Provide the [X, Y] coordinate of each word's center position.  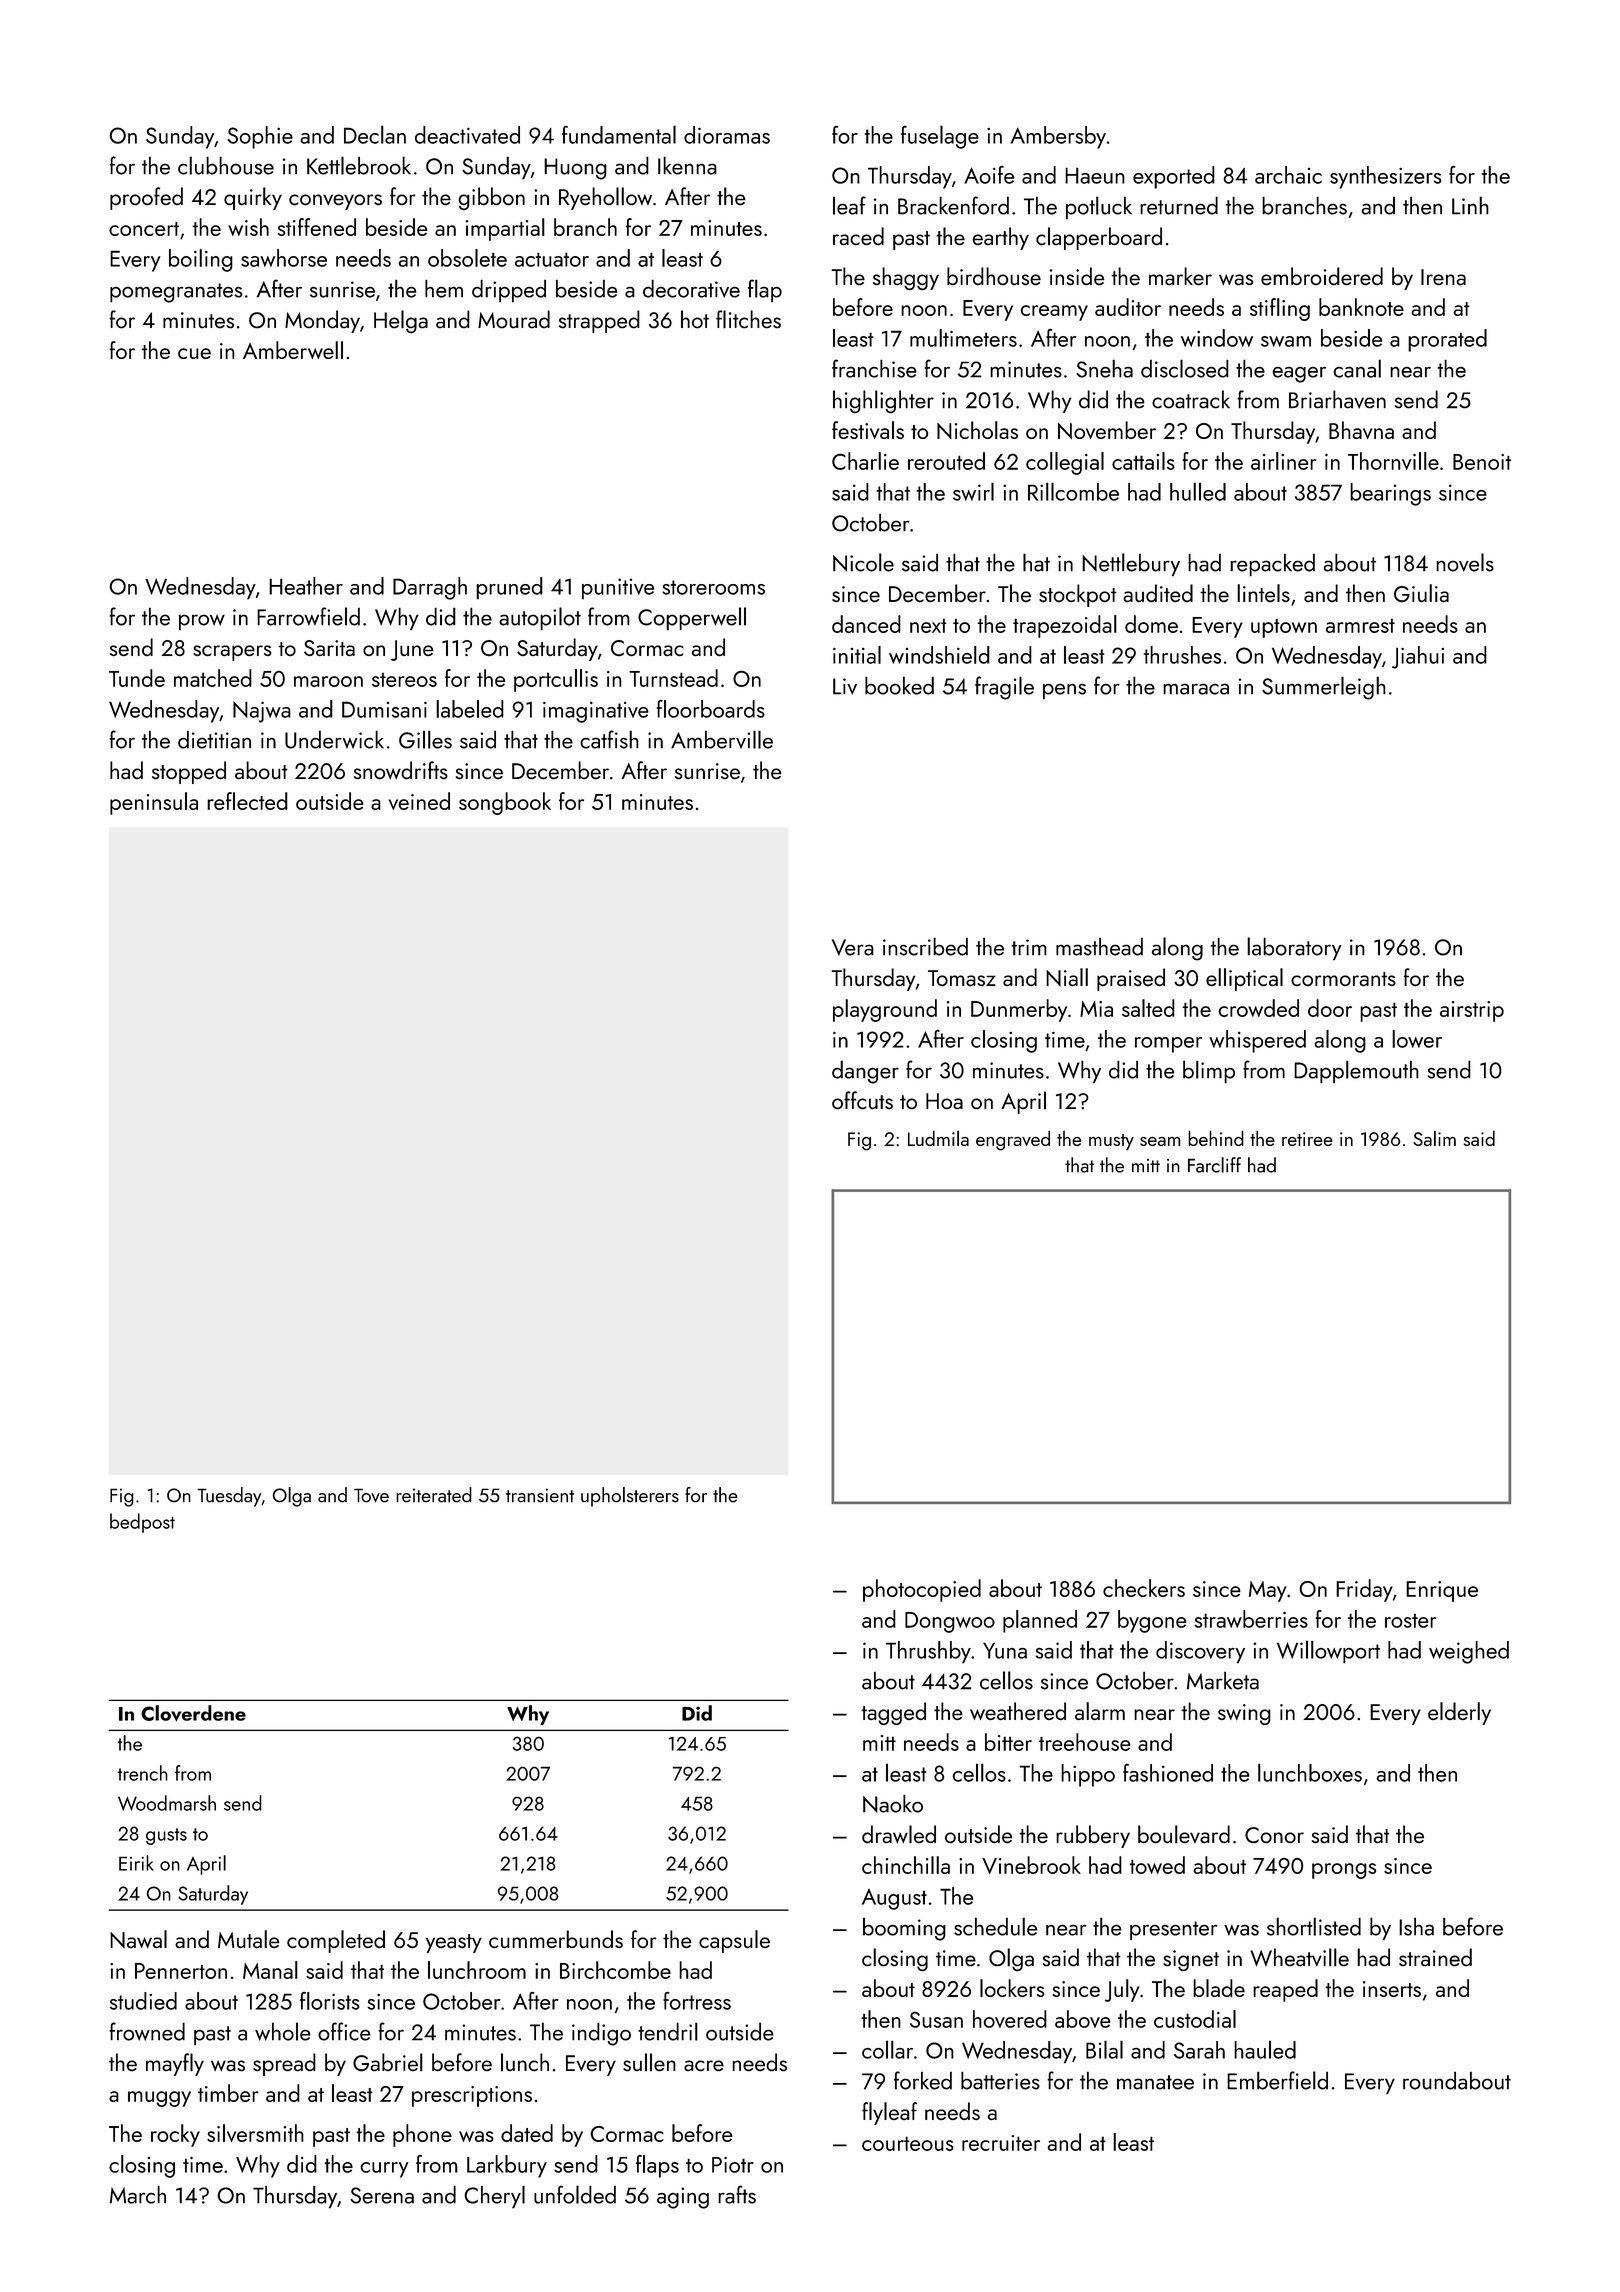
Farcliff [1214, 1165]
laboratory [1294, 949]
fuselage [940, 137]
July [1122, 1990]
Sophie [260, 137]
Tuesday [229, 1497]
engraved [1013, 1140]
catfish [609, 739]
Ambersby [1058, 137]
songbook [505, 803]
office [344, 2031]
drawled [899, 1834]
